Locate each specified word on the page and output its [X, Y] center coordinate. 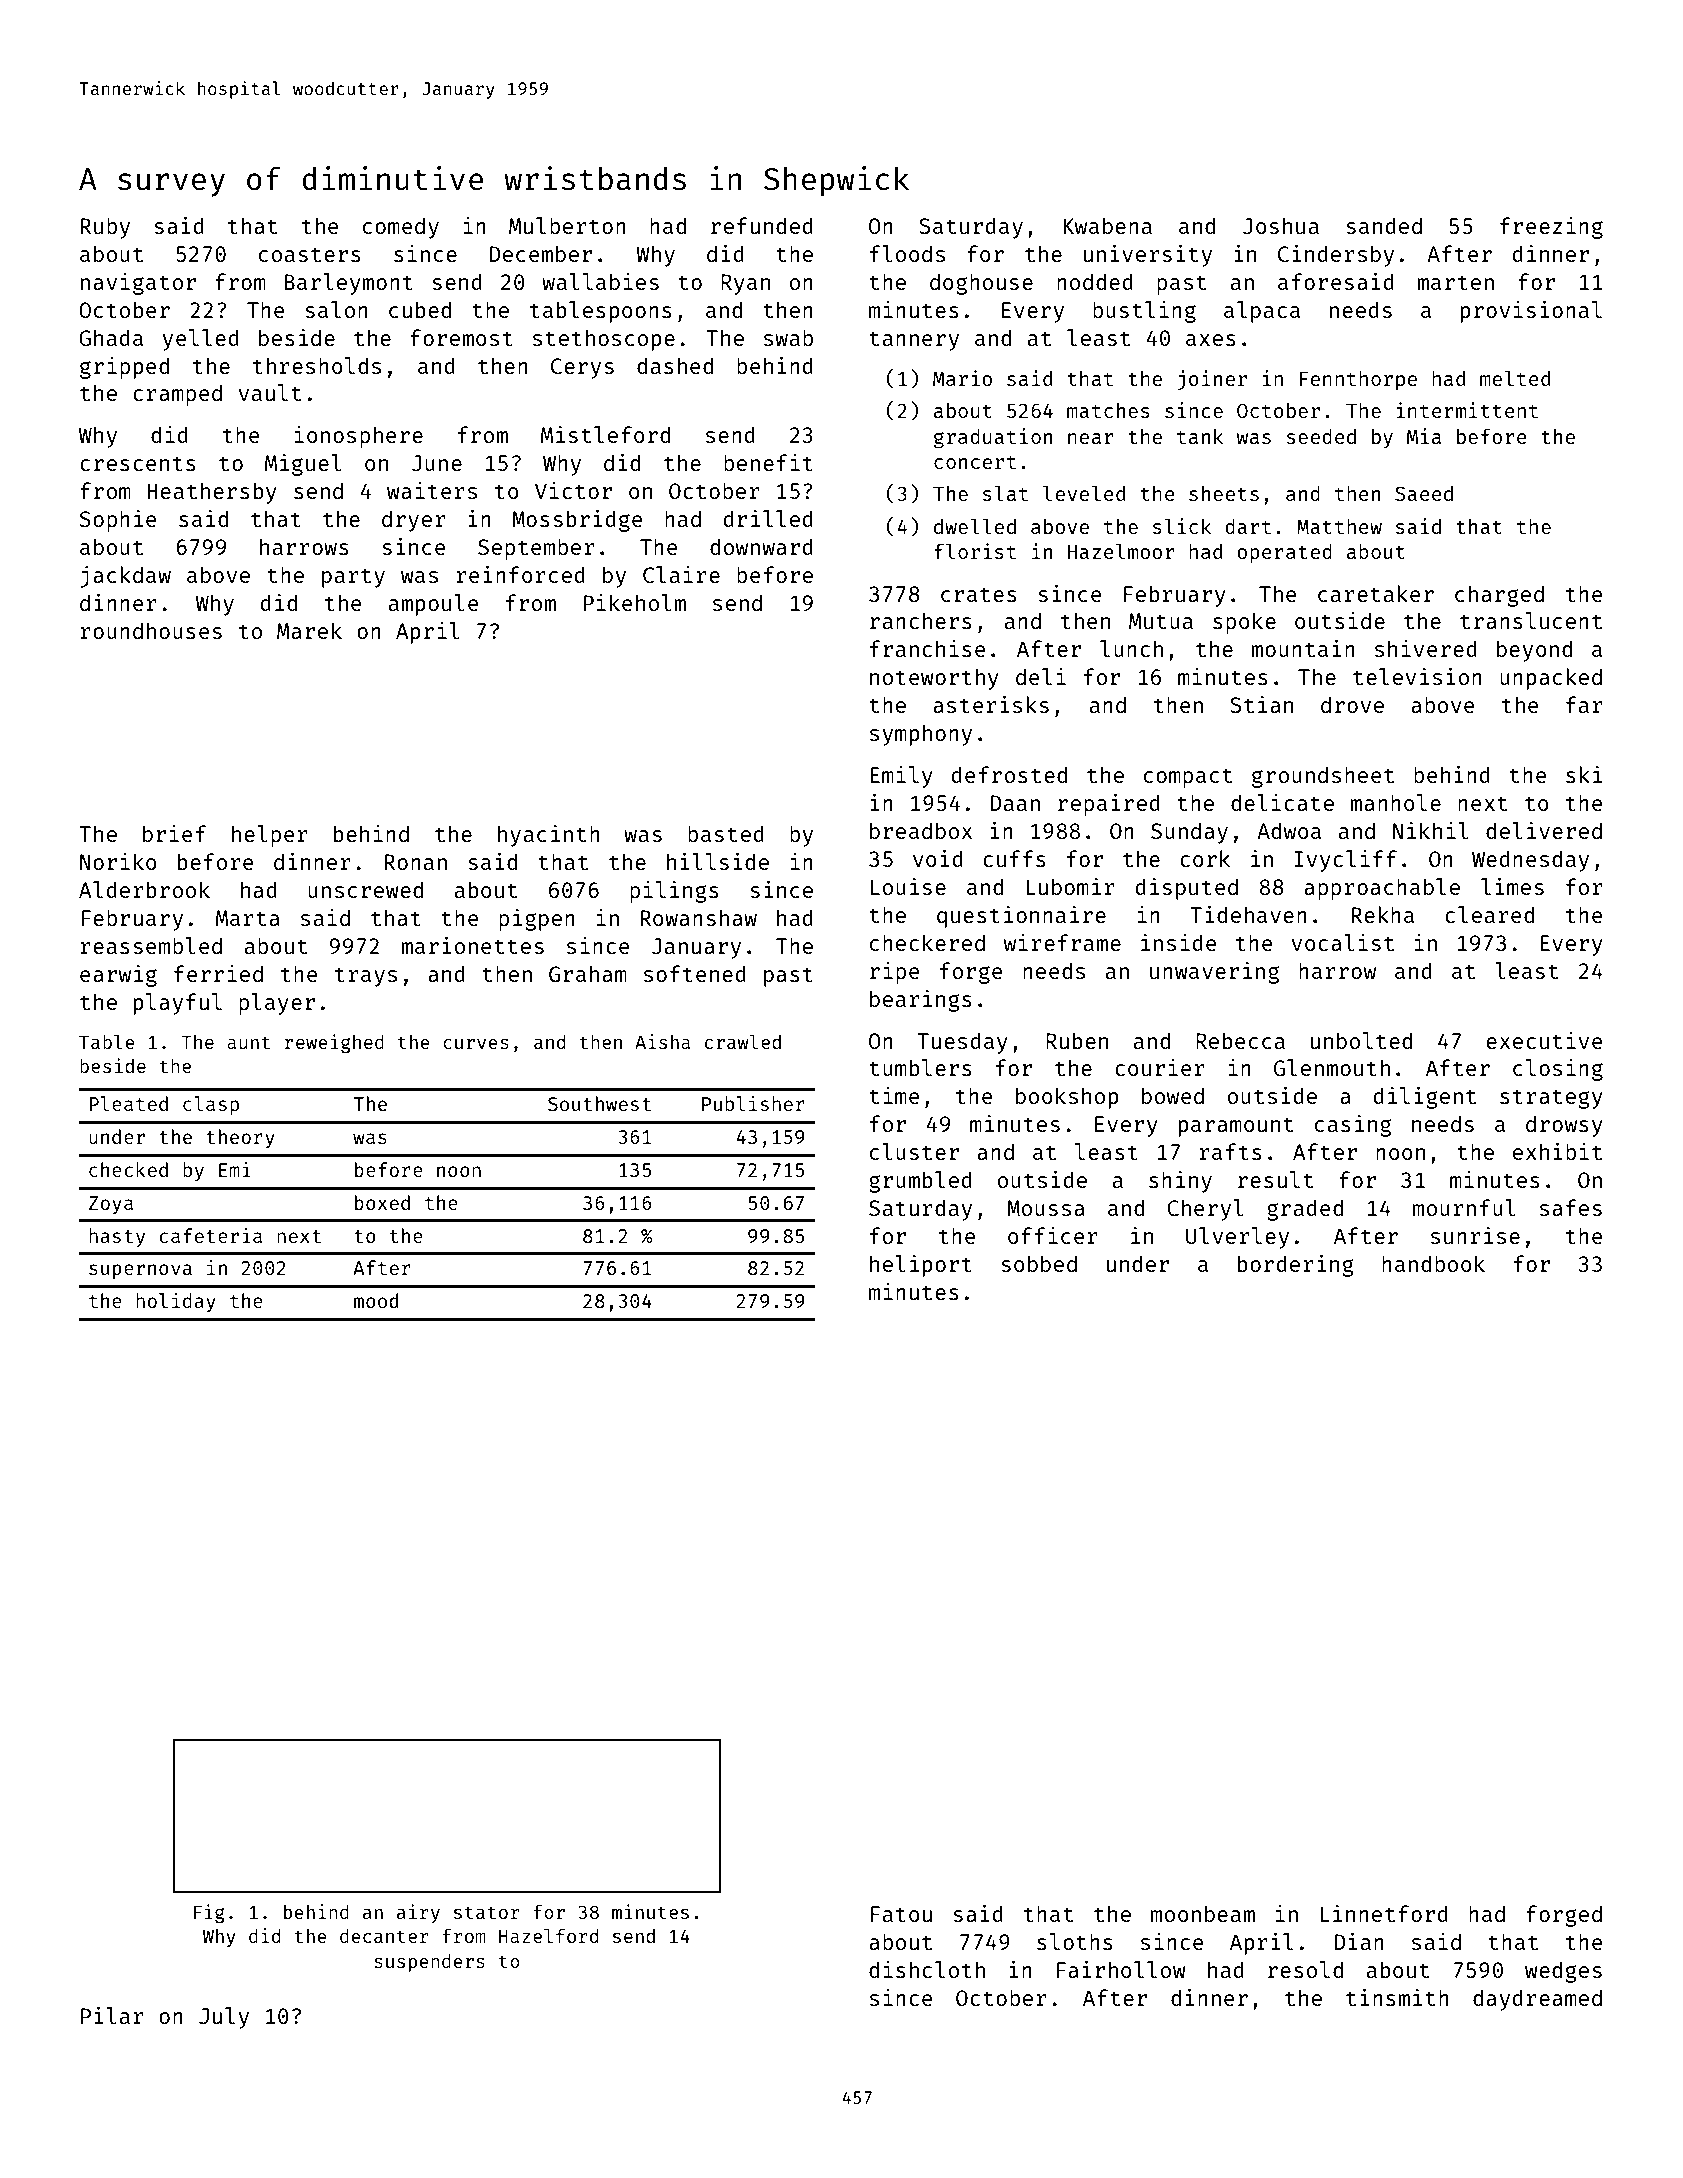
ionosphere [359, 437]
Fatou [901, 1914]
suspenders [429, 1963]
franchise [927, 648]
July [224, 2018]
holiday [176, 1302]
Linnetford [1384, 1913]
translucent [1531, 620]
